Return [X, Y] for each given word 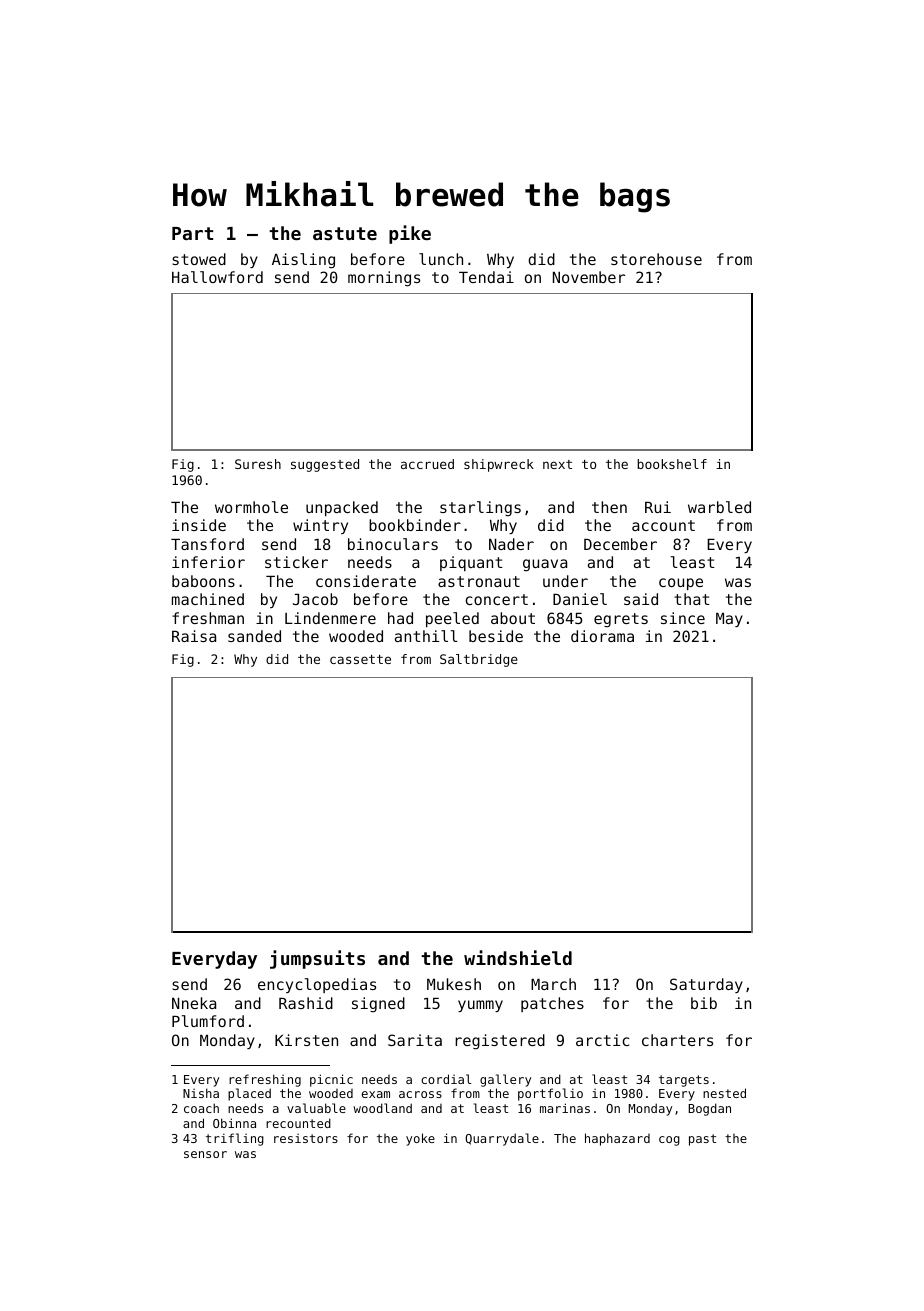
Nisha [201, 1093]
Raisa [194, 636]
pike [410, 234]
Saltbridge [479, 660]
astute [345, 233]
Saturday [706, 985]
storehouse [656, 259]
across [420, 1094]
